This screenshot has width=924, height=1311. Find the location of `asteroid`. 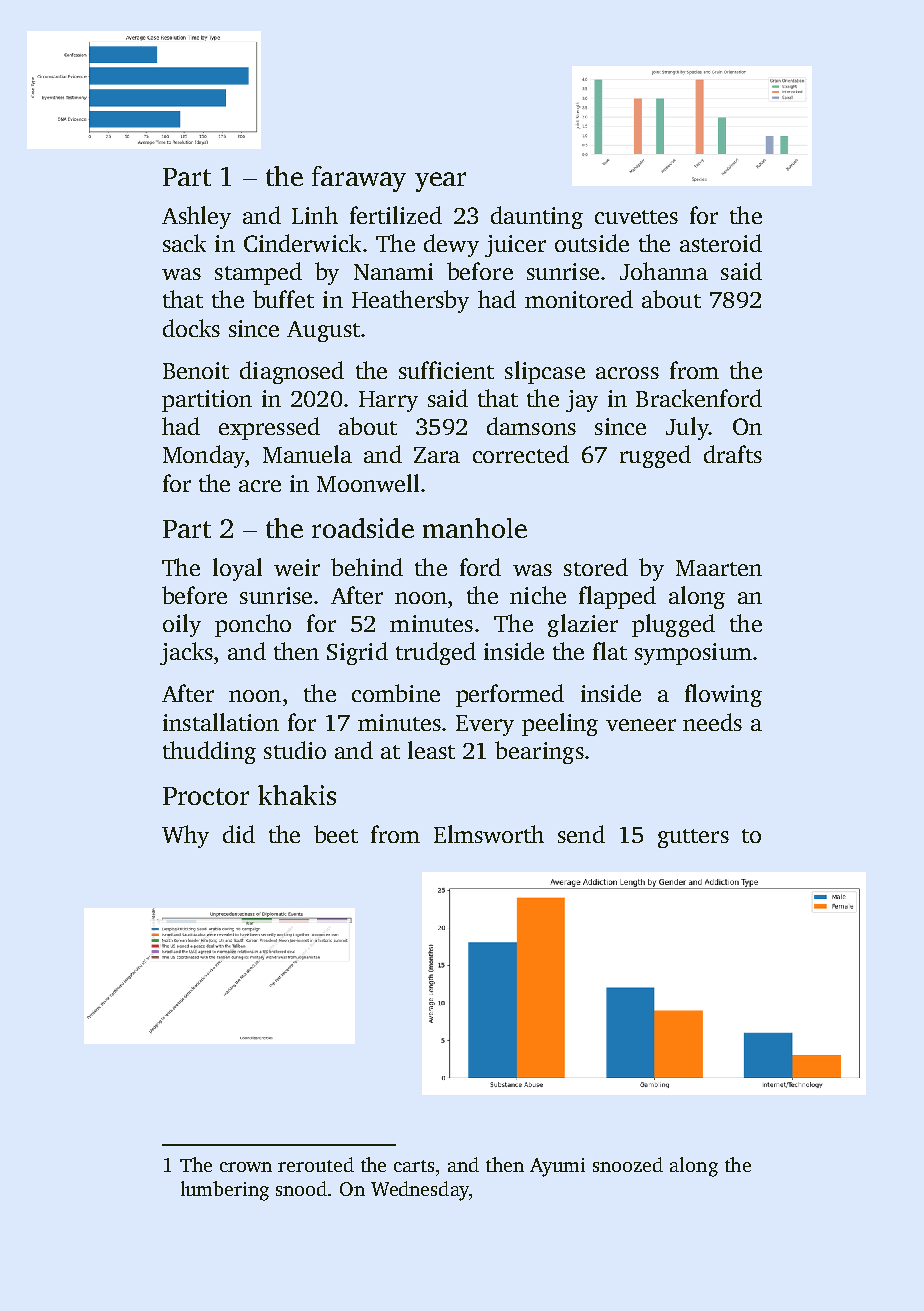

asteroid is located at coordinates (721, 243).
